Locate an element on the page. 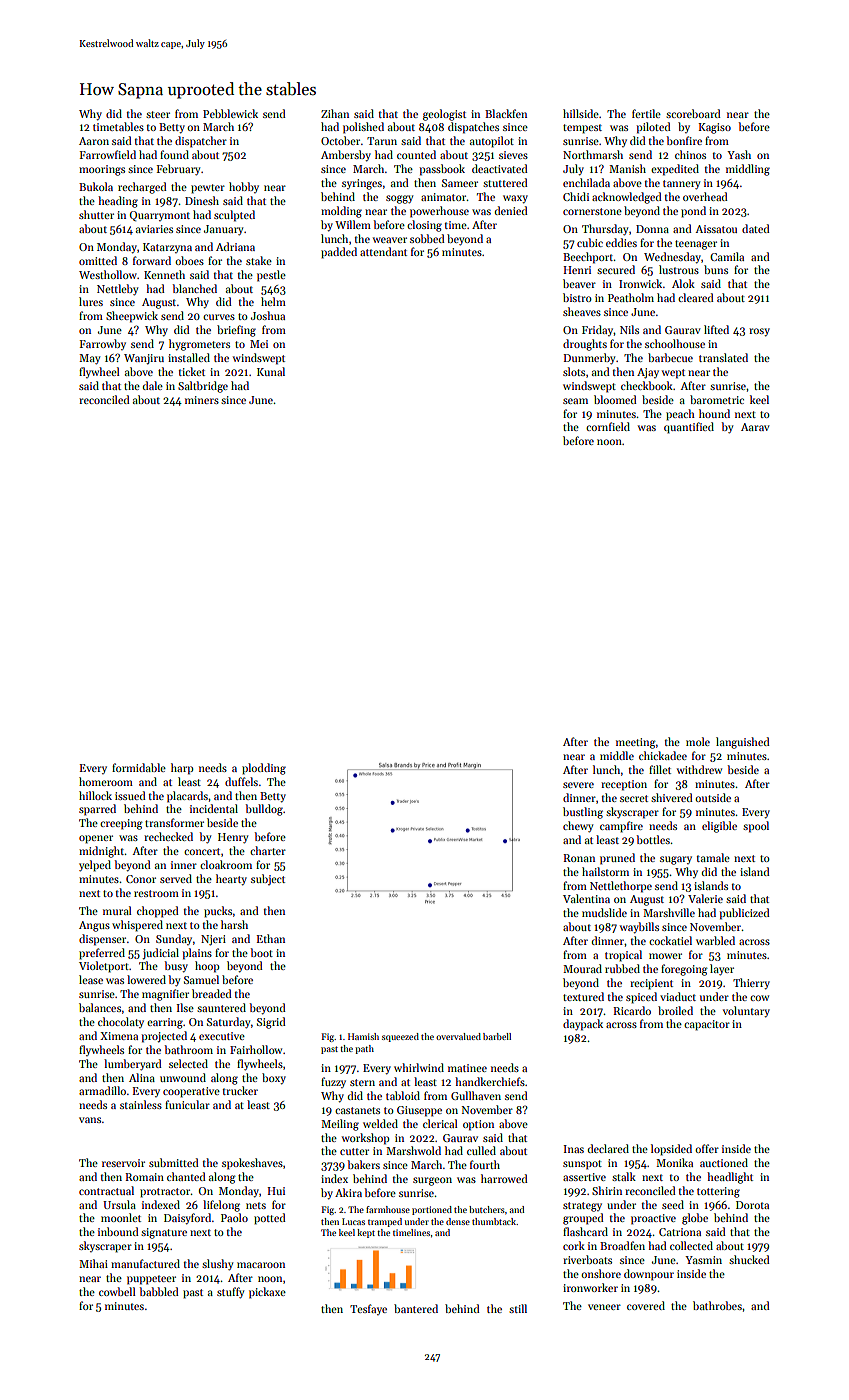  steer is located at coordinates (158, 114).
